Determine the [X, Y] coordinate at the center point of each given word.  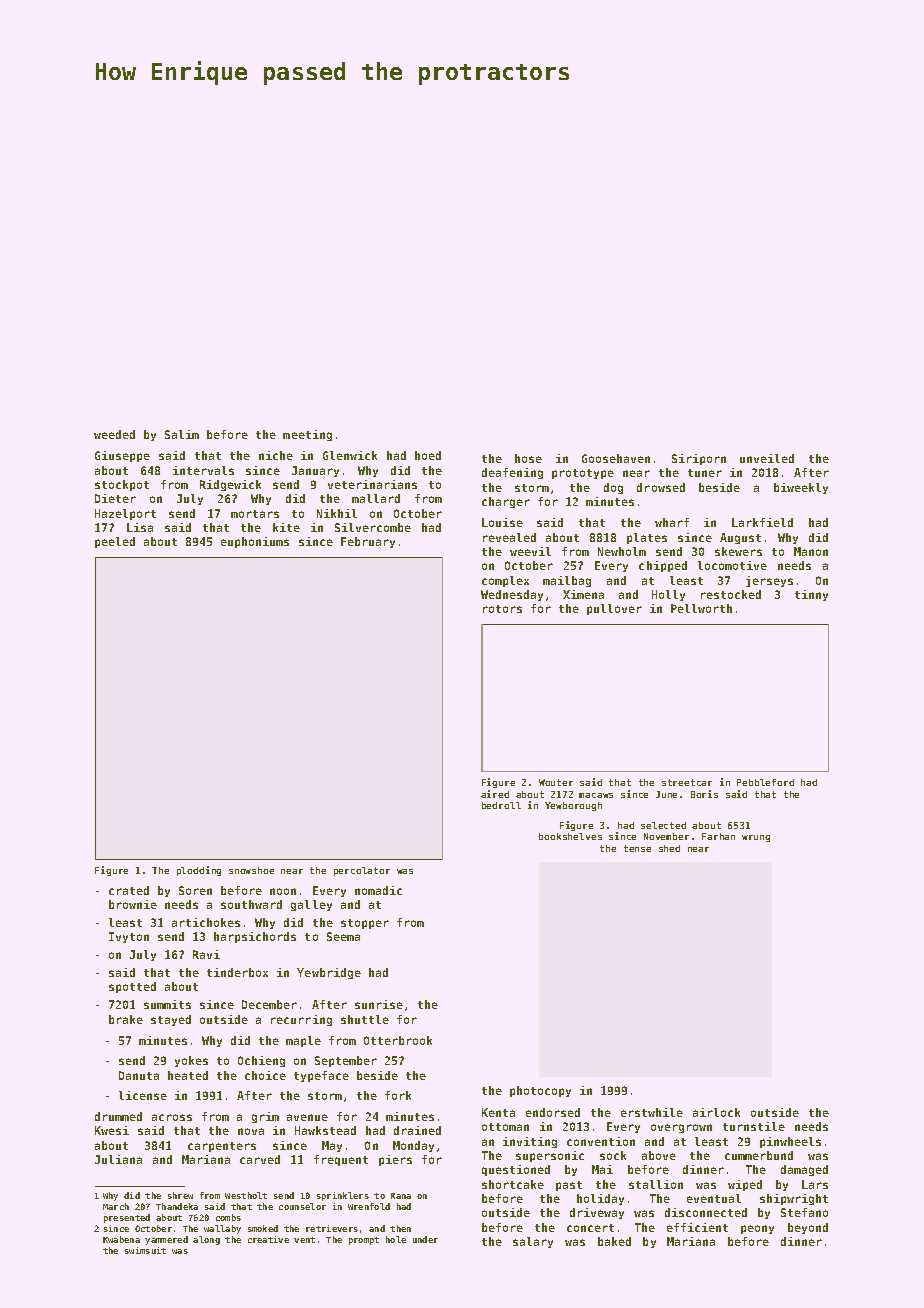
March [116, 1206]
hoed [428, 455]
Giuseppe [122, 456]
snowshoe [251, 870]
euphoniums [255, 542]
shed [669, 848]
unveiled [767, 458]
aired [495, 794]
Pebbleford [765, 782]
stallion [656, 1184]
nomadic [378, 890]
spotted [132, 987]
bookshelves [570, 836]
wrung [756, 838]
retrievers [332, 1228]
